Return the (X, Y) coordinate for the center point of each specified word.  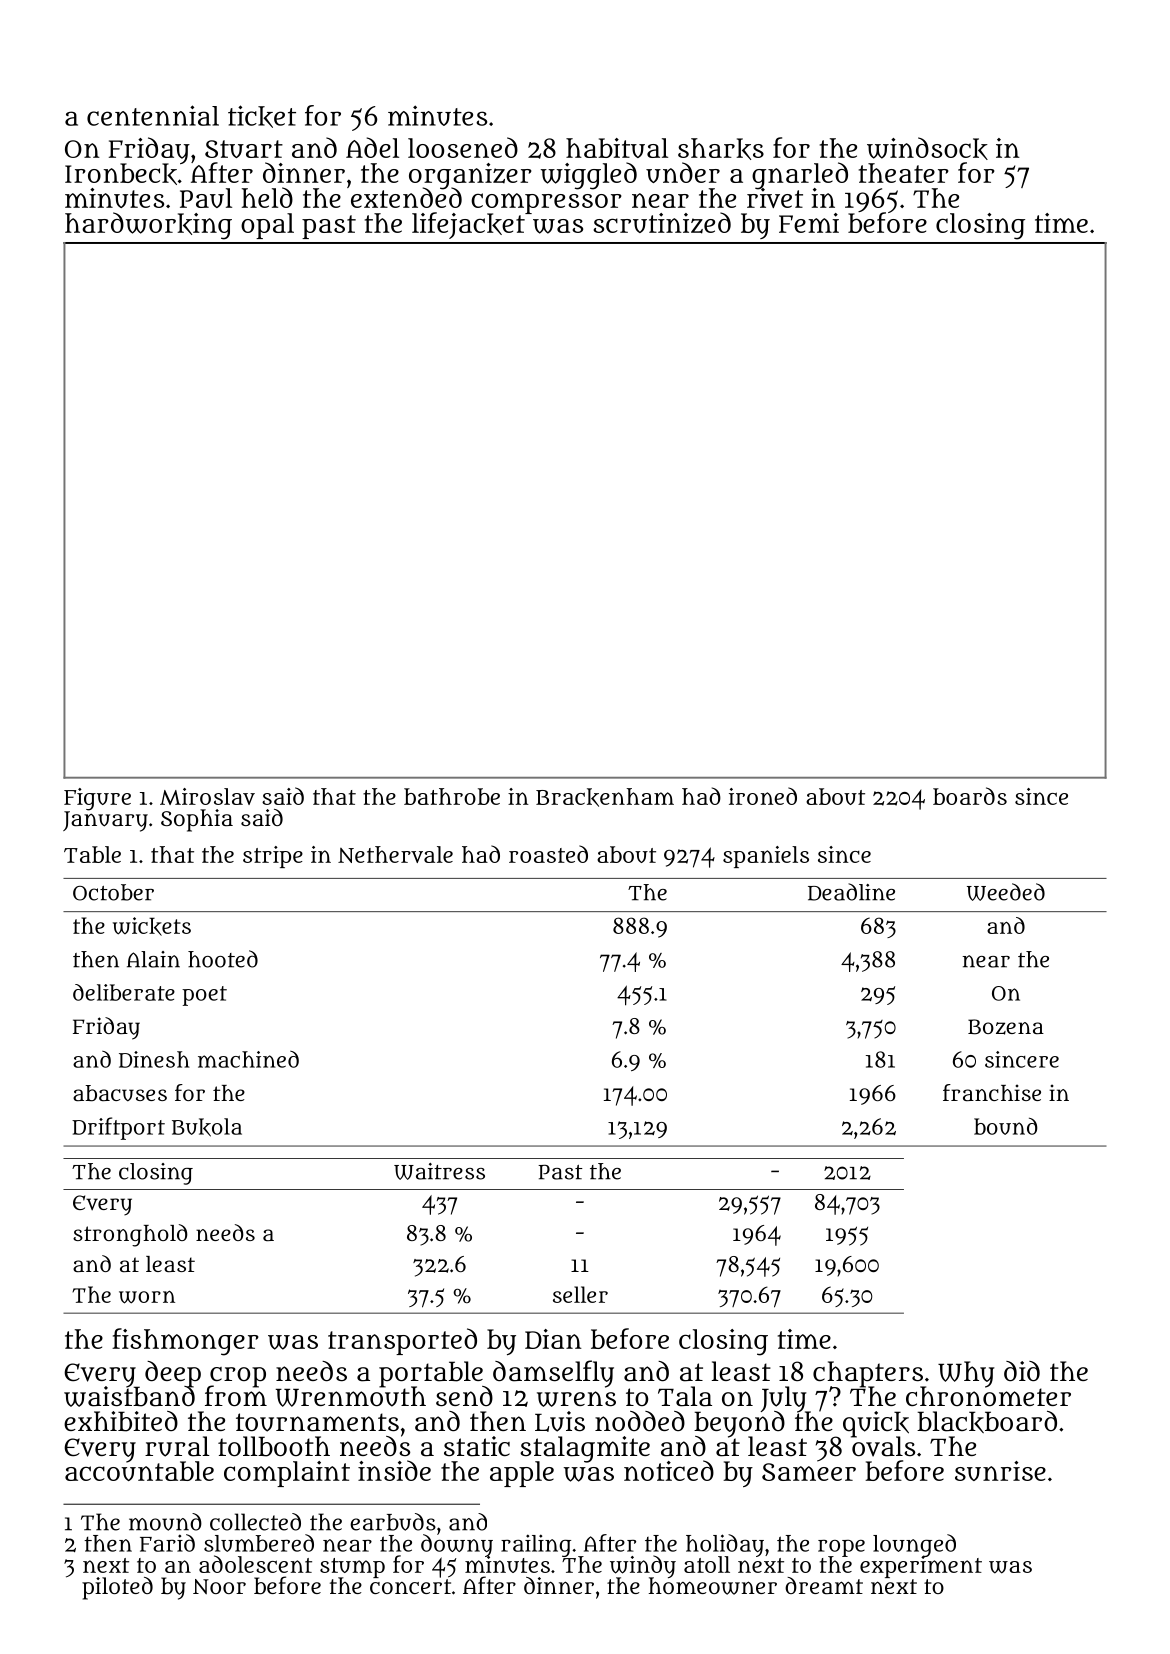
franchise (992, 1092)
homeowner (713, 1586)
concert (410, 1586)
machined (248, 1059)
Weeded (1006, 892)
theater (904, 173)
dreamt (824, 1585)
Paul (206, 198)
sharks (721, 149)
